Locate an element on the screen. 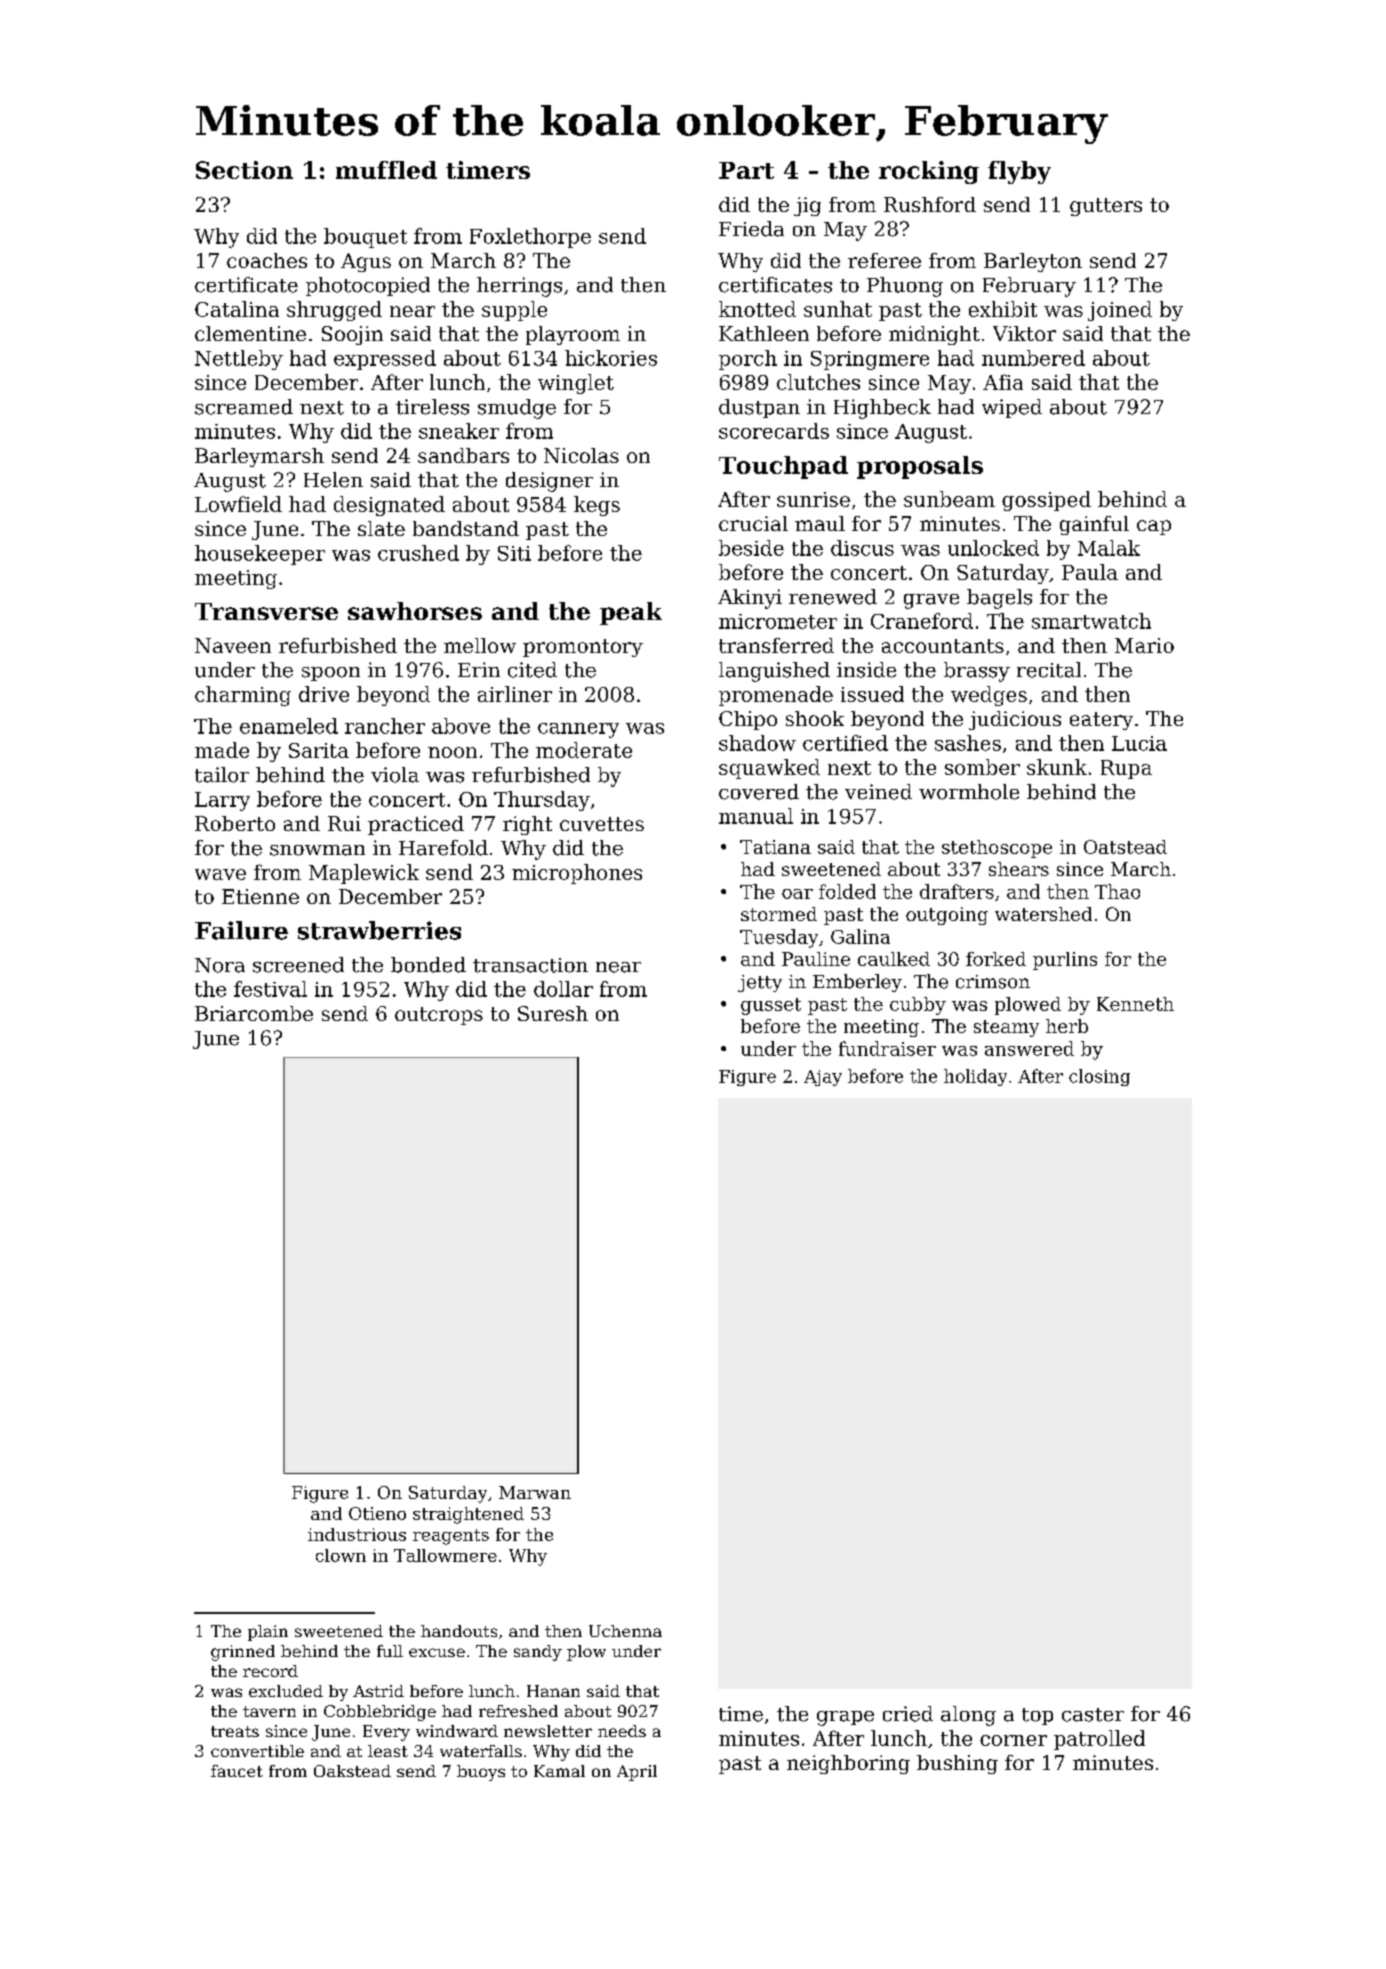  hickories is located at coordinates (611, 358).
